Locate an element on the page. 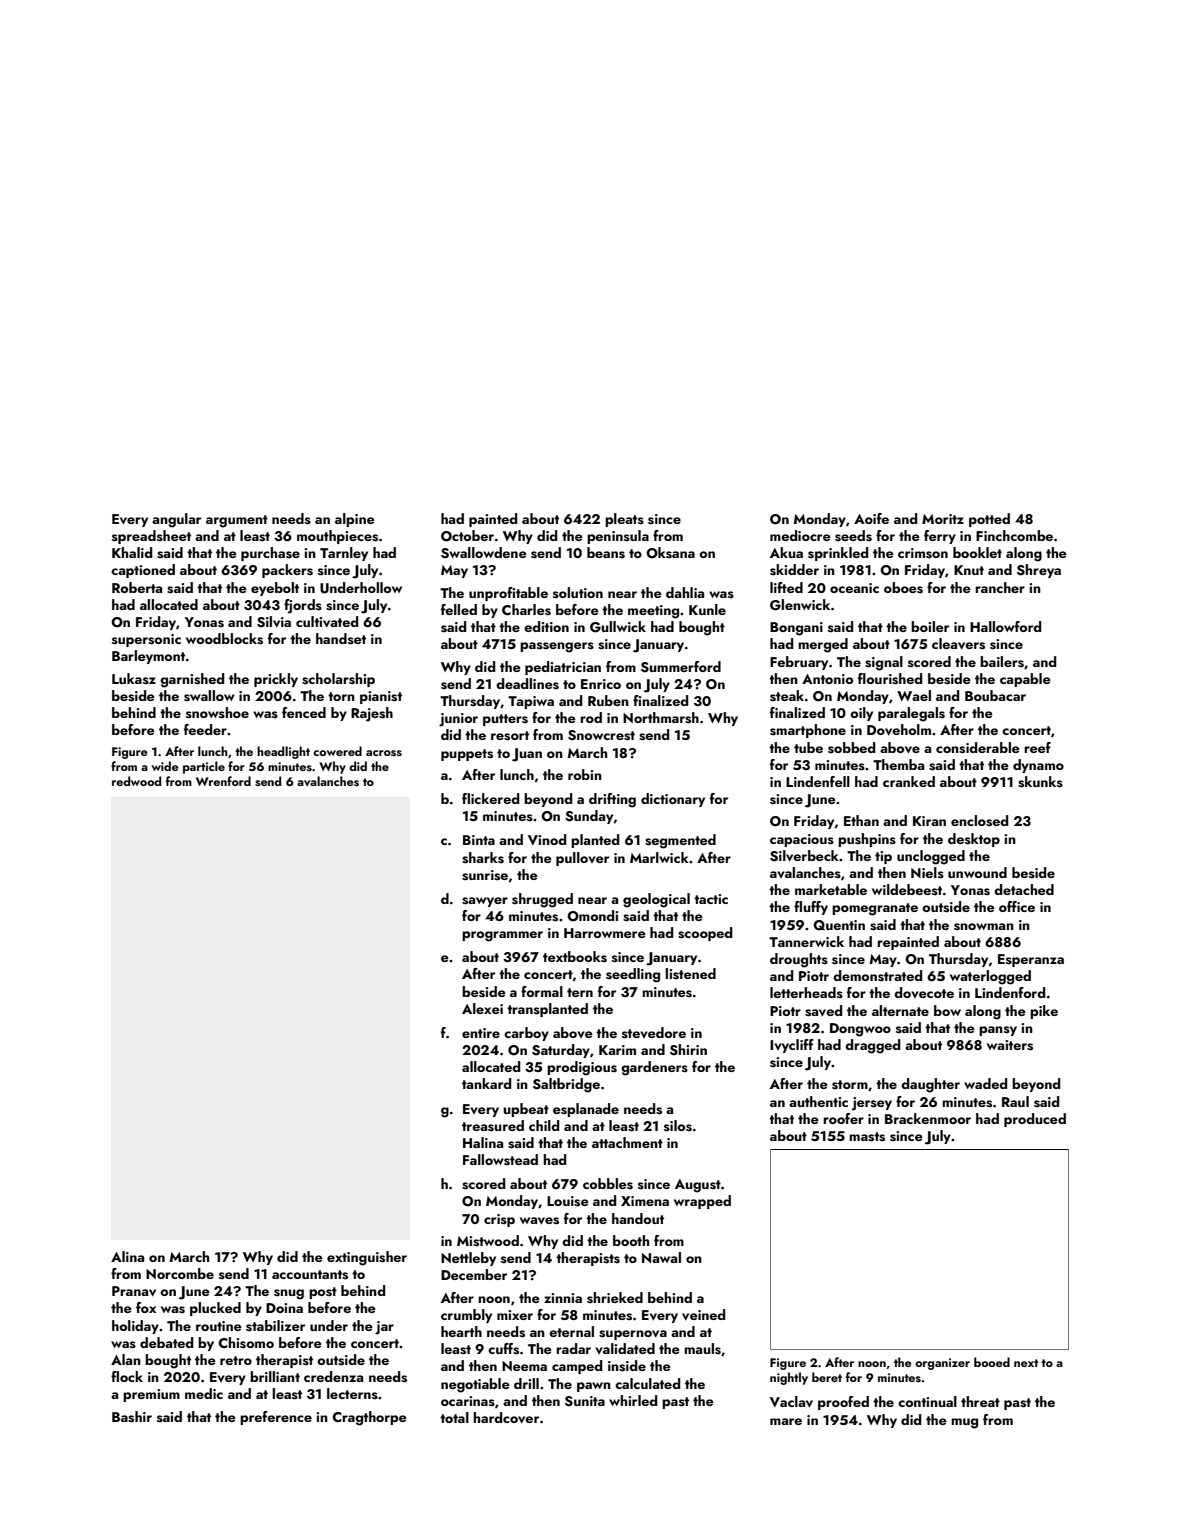  accountants is located at coordinates (310, 1275).
